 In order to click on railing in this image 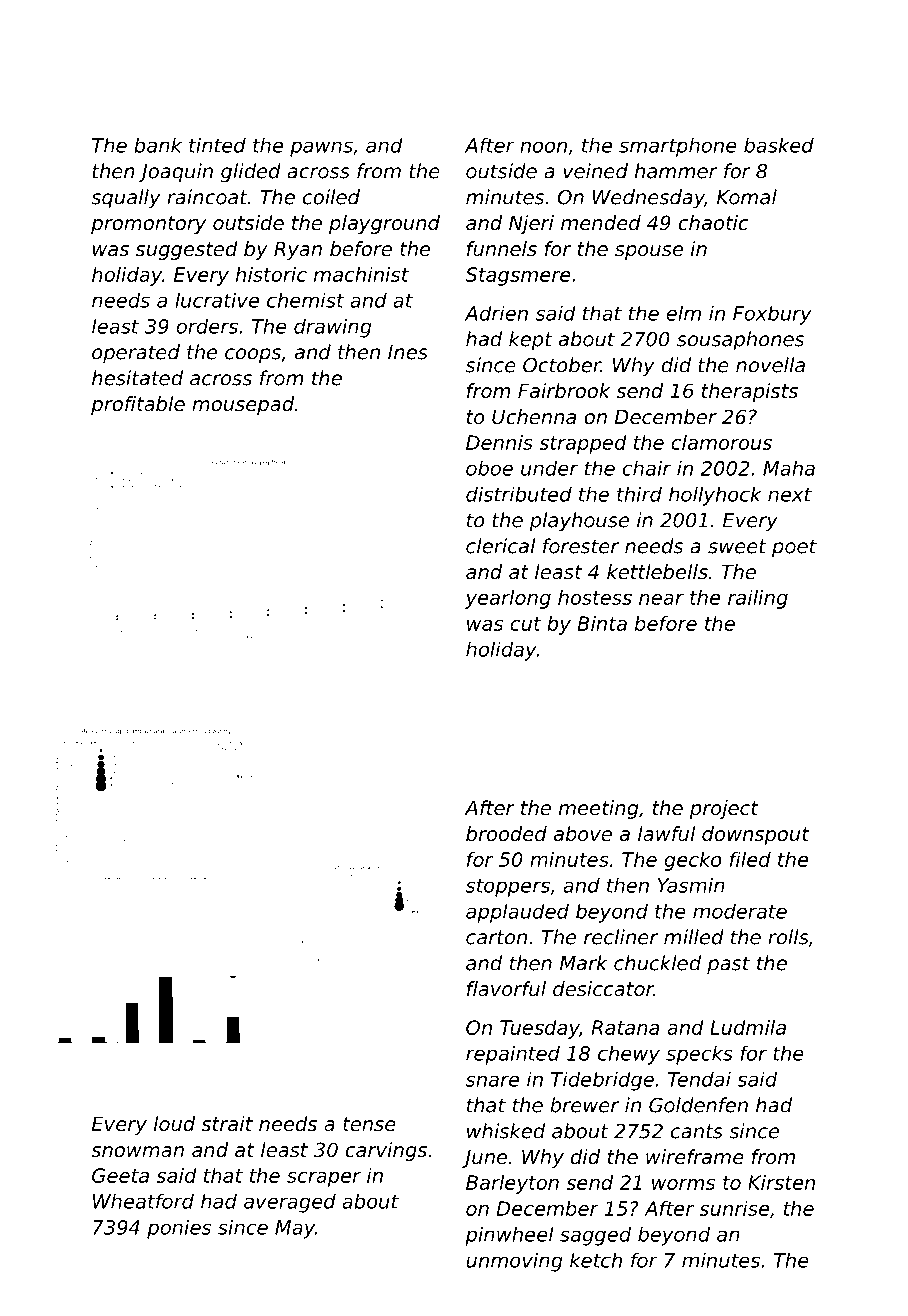, I will do `click(758, 599)`.
